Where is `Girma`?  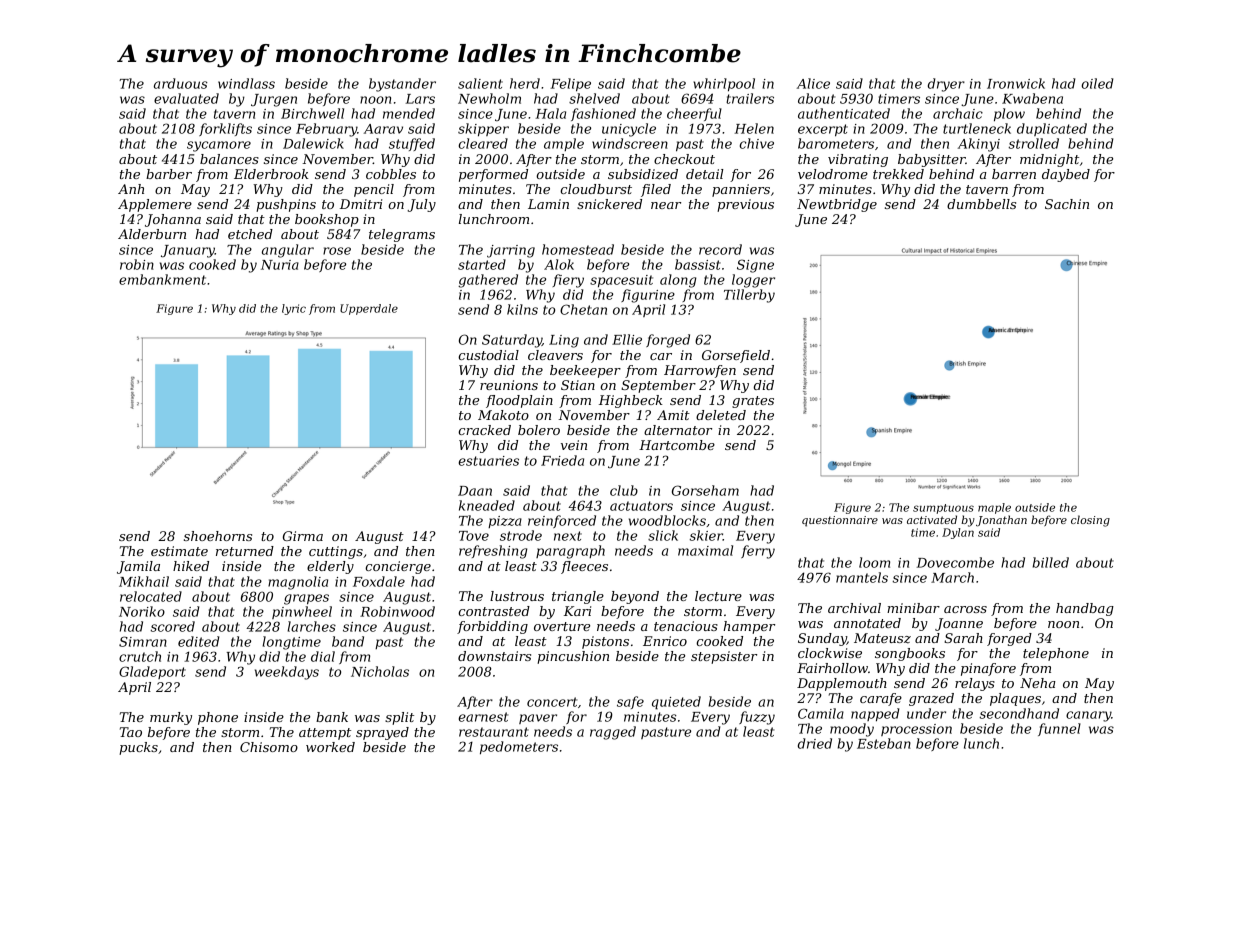 Girma is located at coordinates (303, 536).
